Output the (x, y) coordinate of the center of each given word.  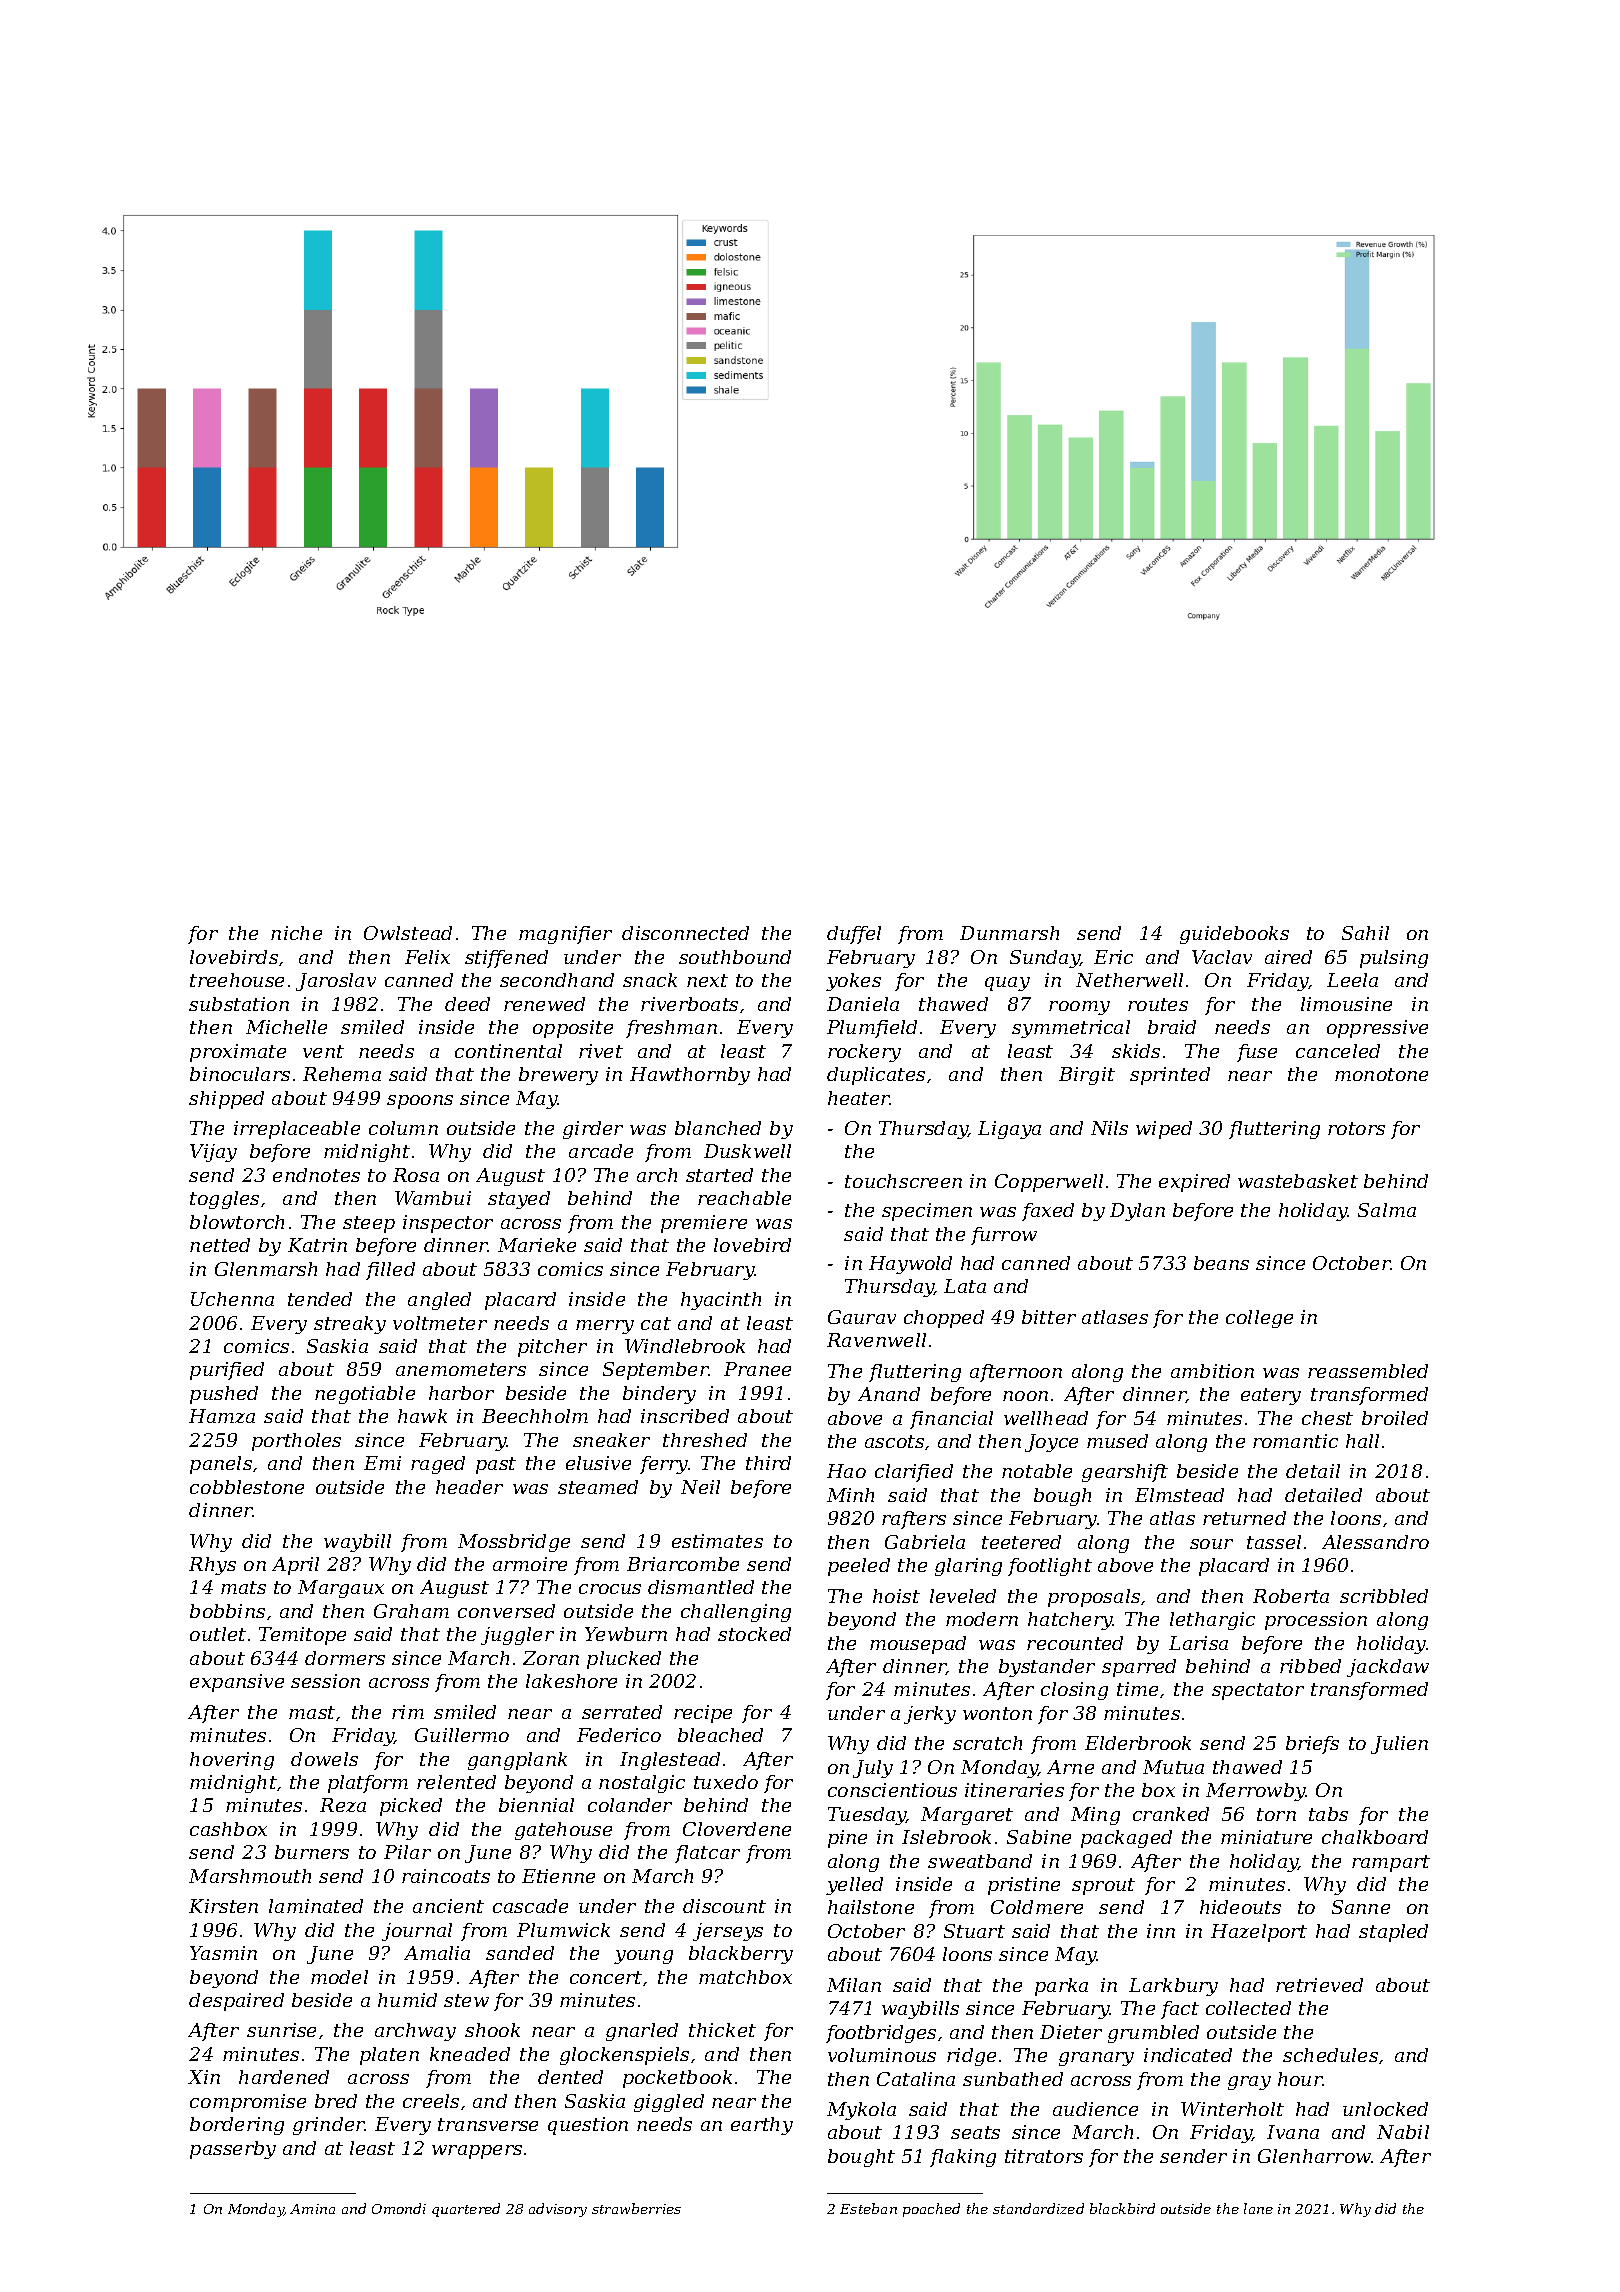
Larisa (1198, 1643)
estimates (717, 1541)
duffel (854, 935)
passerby (233, 2150)
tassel (1274, 1542)
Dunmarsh (1009, 933)
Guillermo (462, 1735)
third (768, 1463)
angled (439, 1301)
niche (296, 933)
